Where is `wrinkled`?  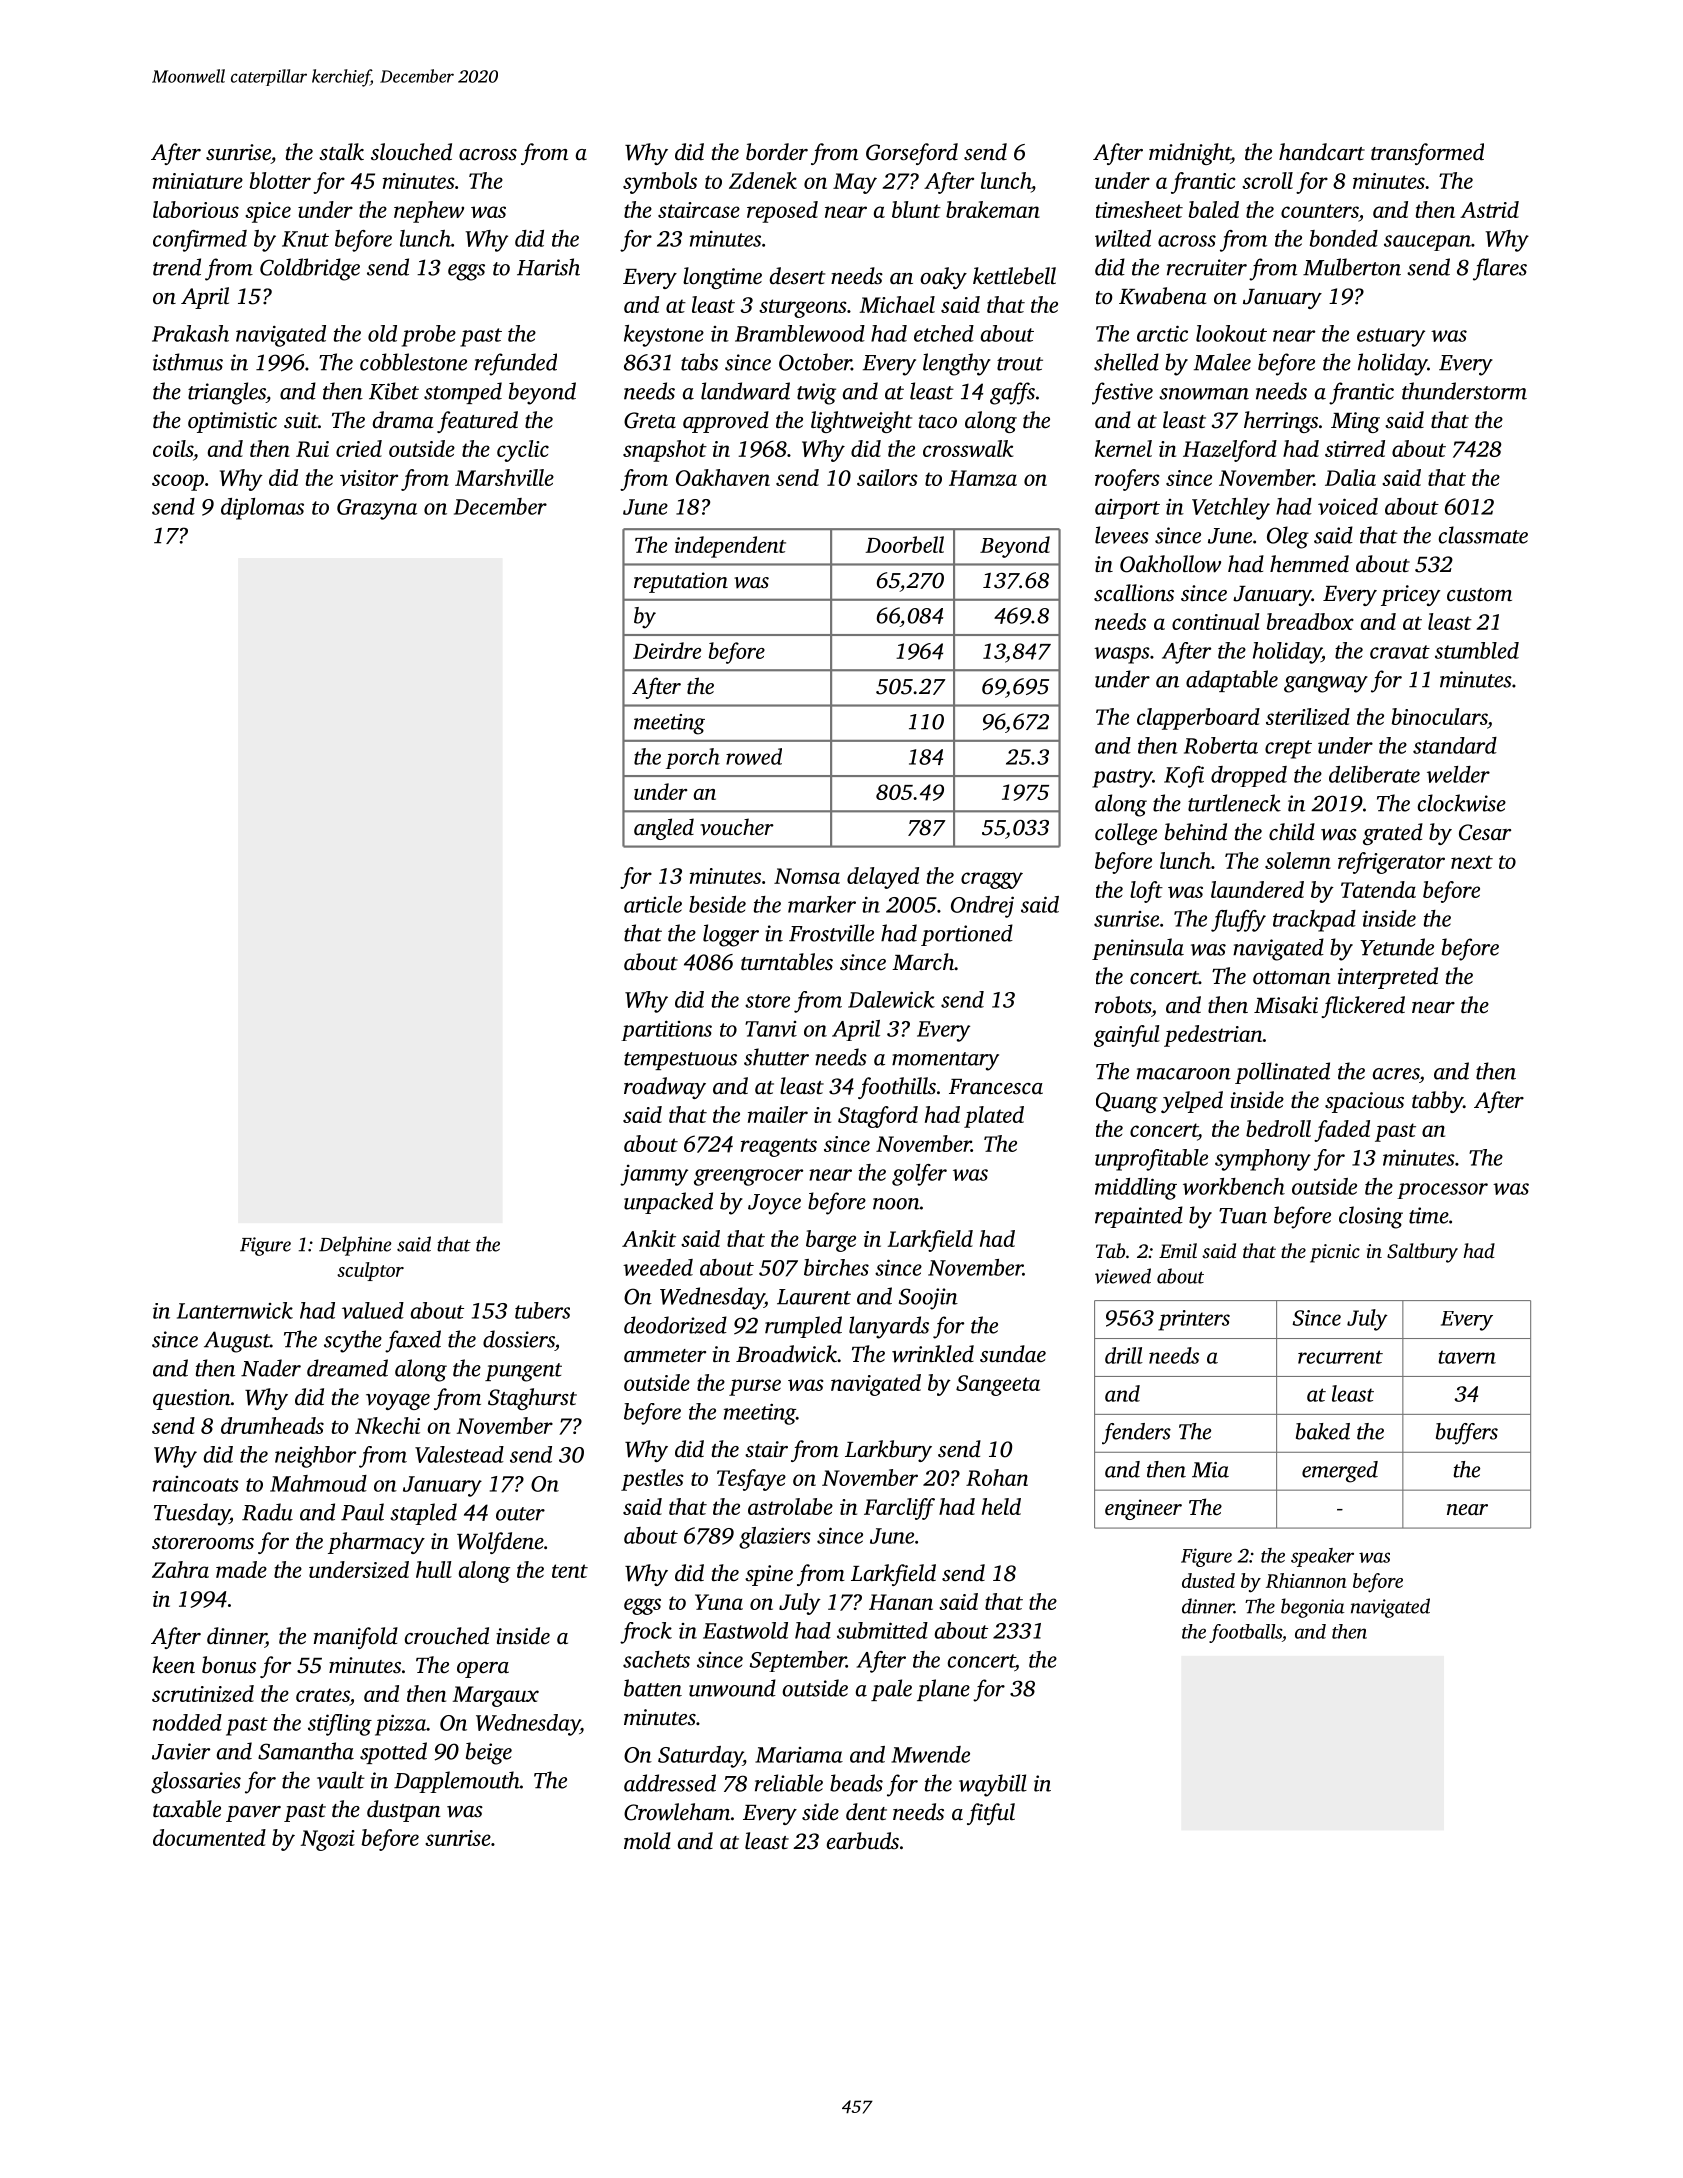
wrinkled is located at coordinates (933, 1354).
